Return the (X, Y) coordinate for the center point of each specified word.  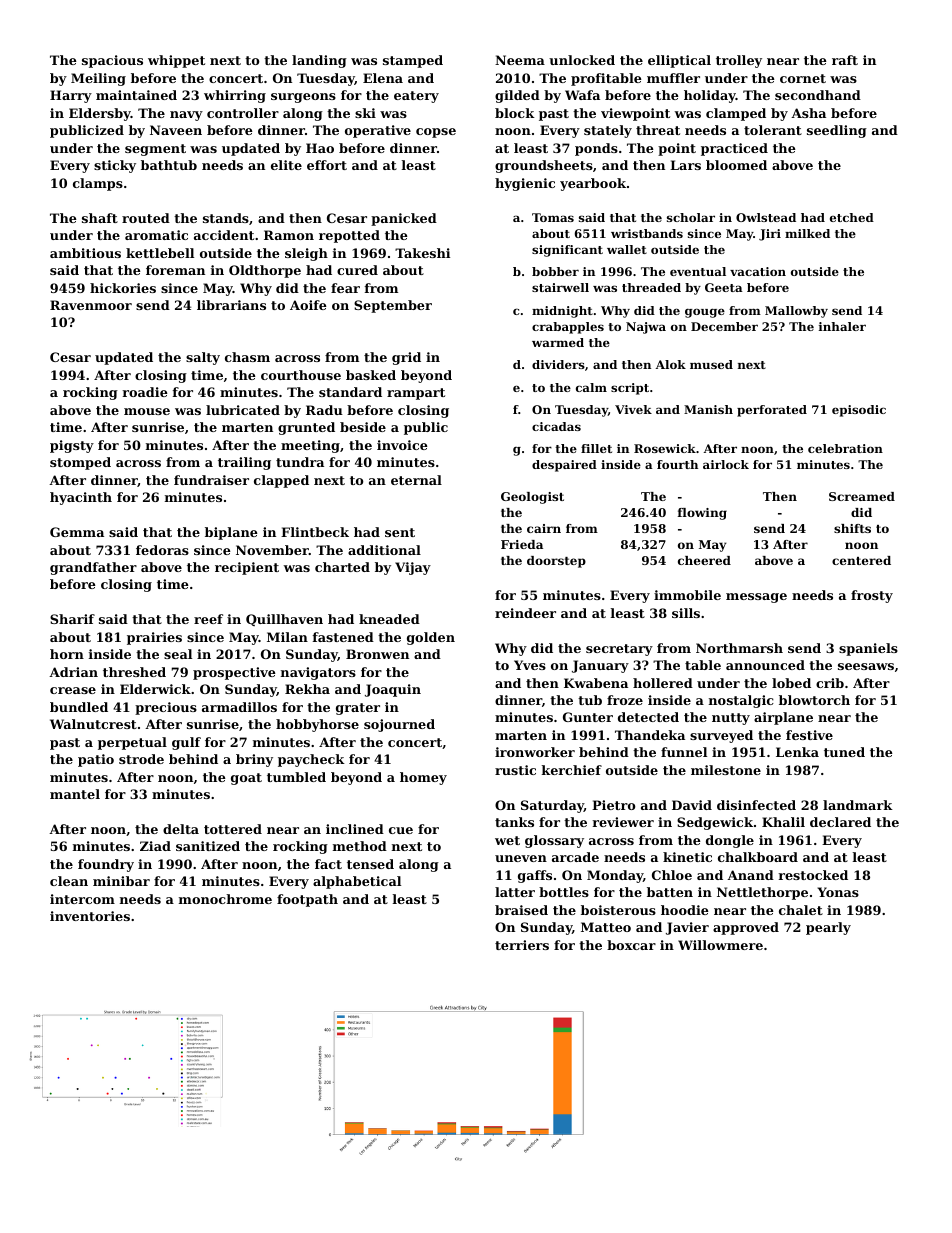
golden (431, 638)
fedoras (162, 550)
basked (371, 375)
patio (96, 760)
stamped (413, 61)
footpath (307, 900)
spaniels (868, 649)
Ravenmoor (91, 305)
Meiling (98, 79)
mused (711, 364)
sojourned (399, 725)
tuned (844, 752)
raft (845, 60)
